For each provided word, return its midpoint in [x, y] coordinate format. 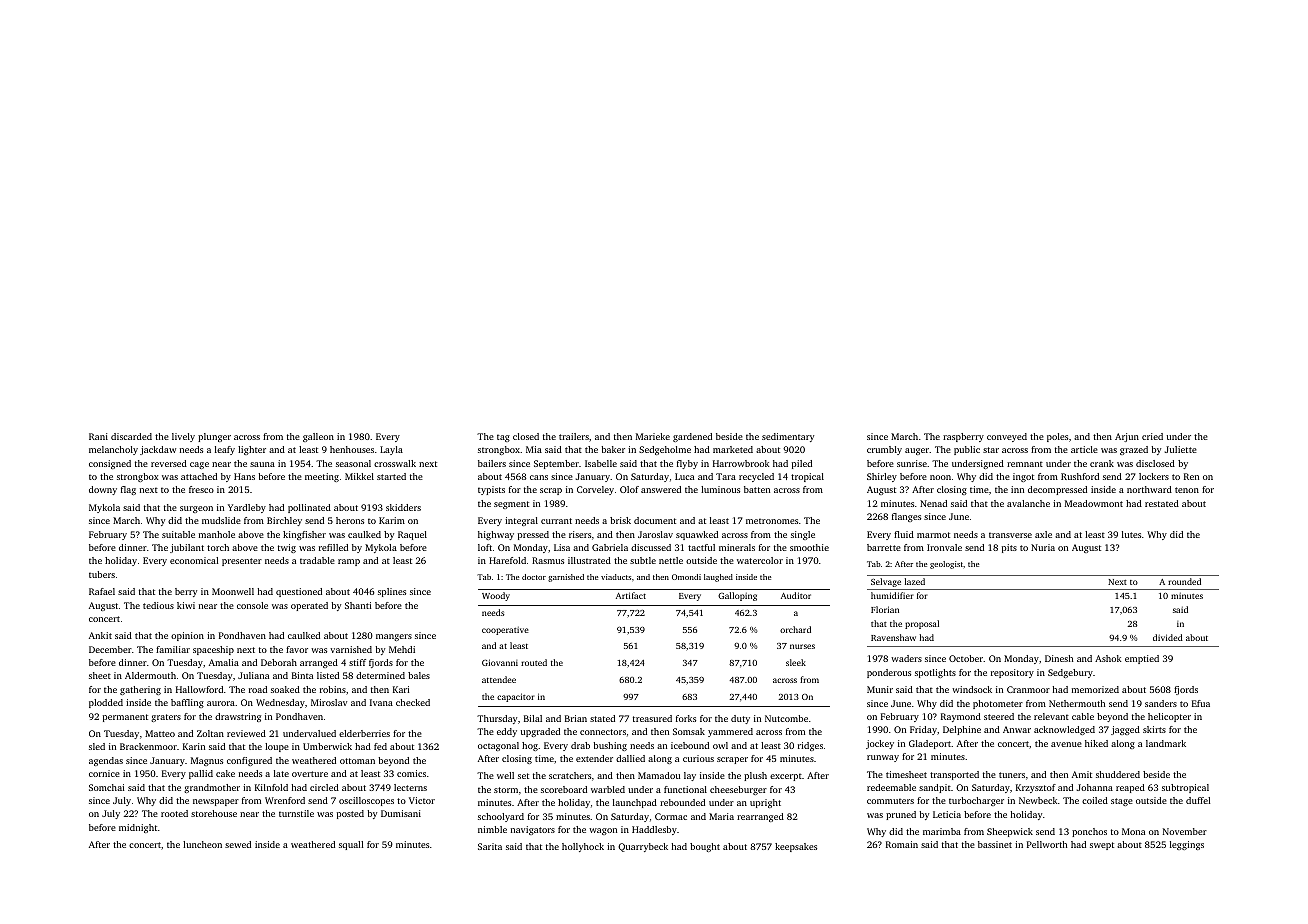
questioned [299, 592]
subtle [643, 560]
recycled [756, 477]
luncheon [202, 844]
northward [1149, 489]
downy [103, 490]
